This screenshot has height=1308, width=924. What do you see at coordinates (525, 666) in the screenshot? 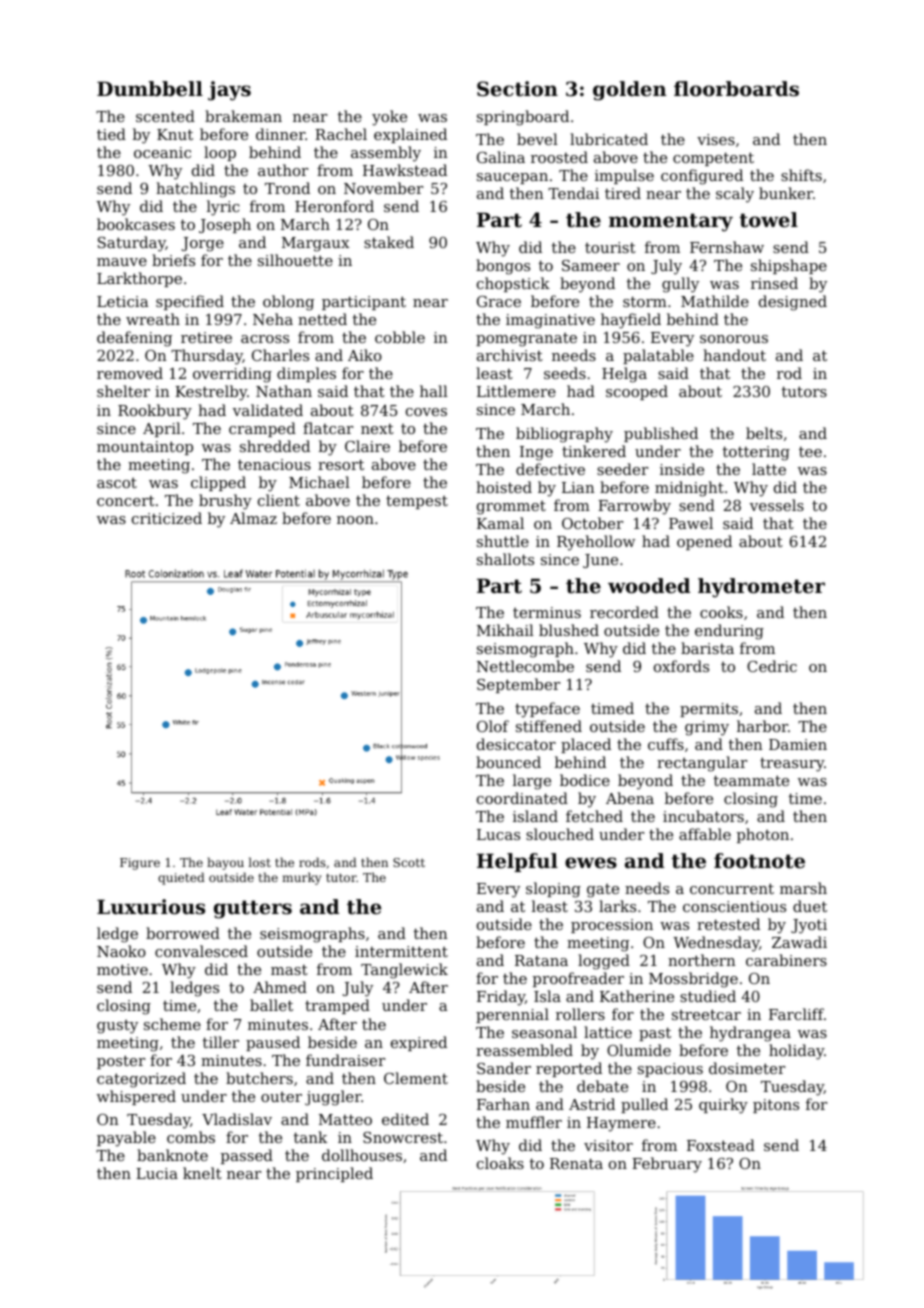
I see `Nettlecombe` at bounding box center [525, 666].
